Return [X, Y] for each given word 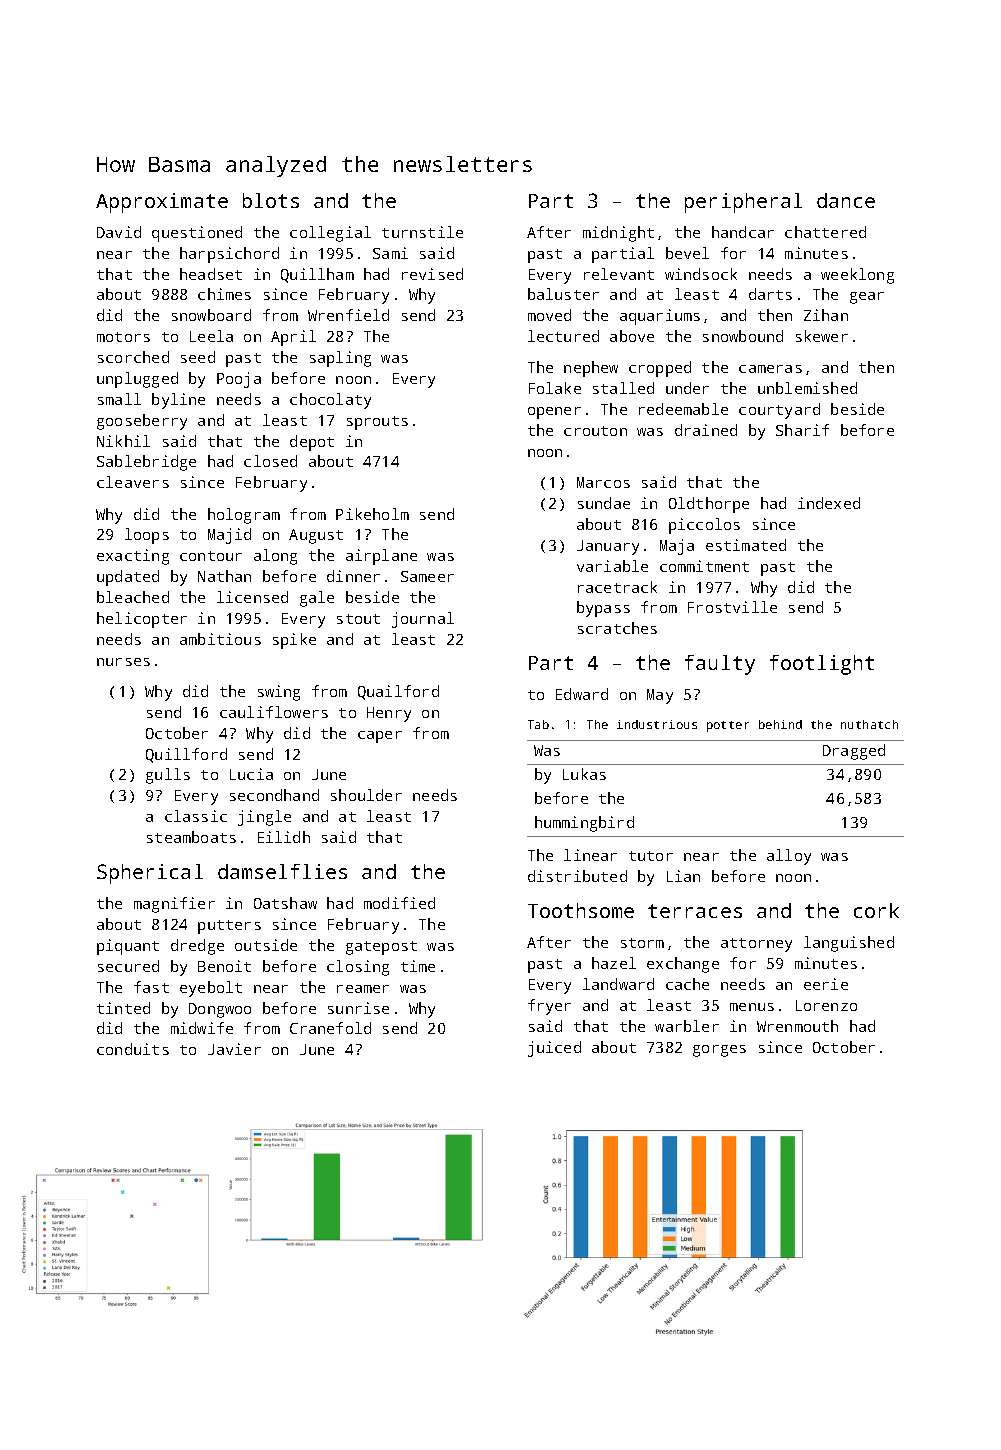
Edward [582, 694]
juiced [554, 1049]
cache [687, 984]
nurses [123, 662]
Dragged [854, 752]
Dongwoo [220, 1010]
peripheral [743, 203]
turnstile [422, 232]
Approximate [162, 203]
